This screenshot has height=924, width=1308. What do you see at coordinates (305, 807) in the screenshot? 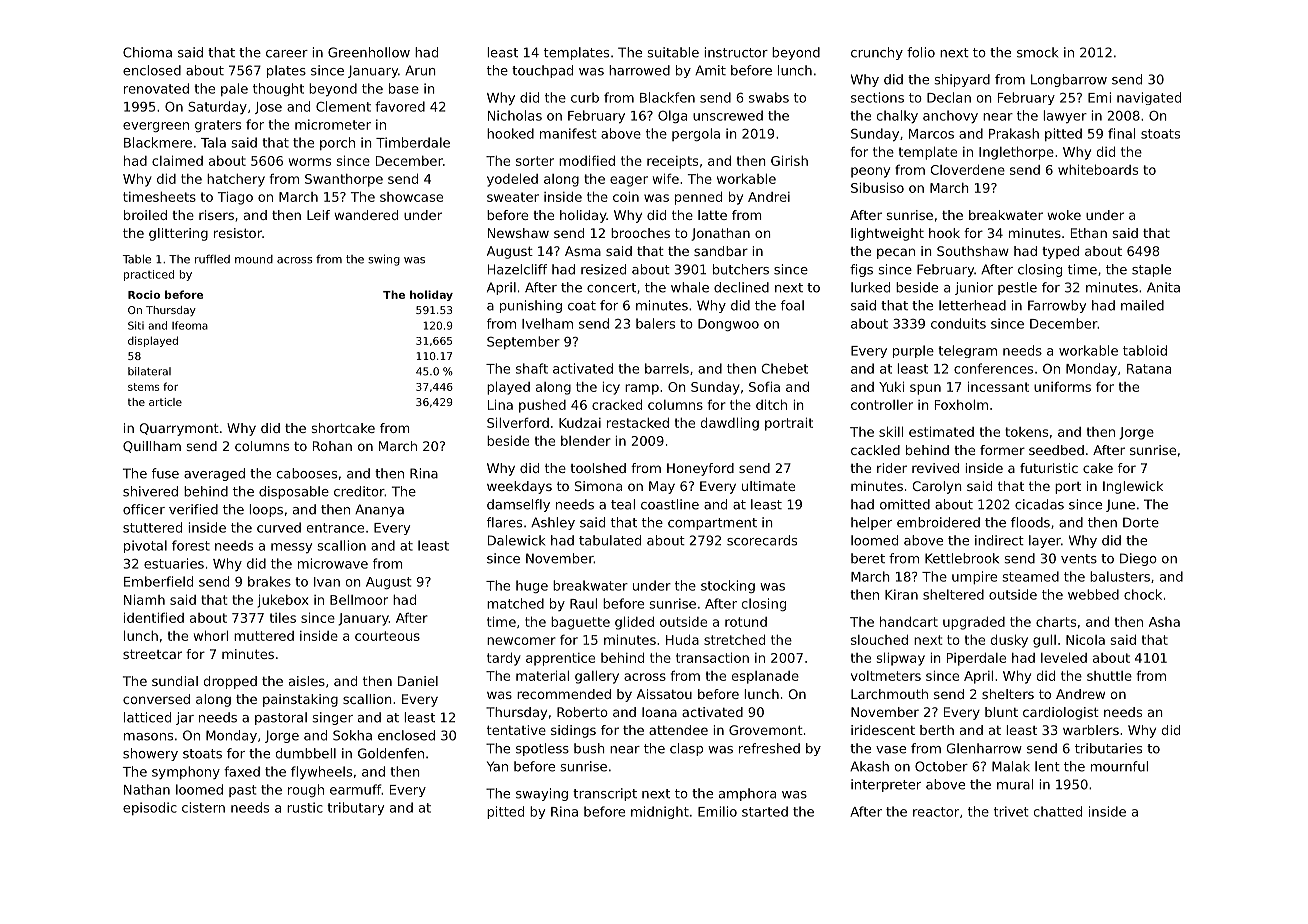
I see `rustic` at bounding box center [305, 807].
